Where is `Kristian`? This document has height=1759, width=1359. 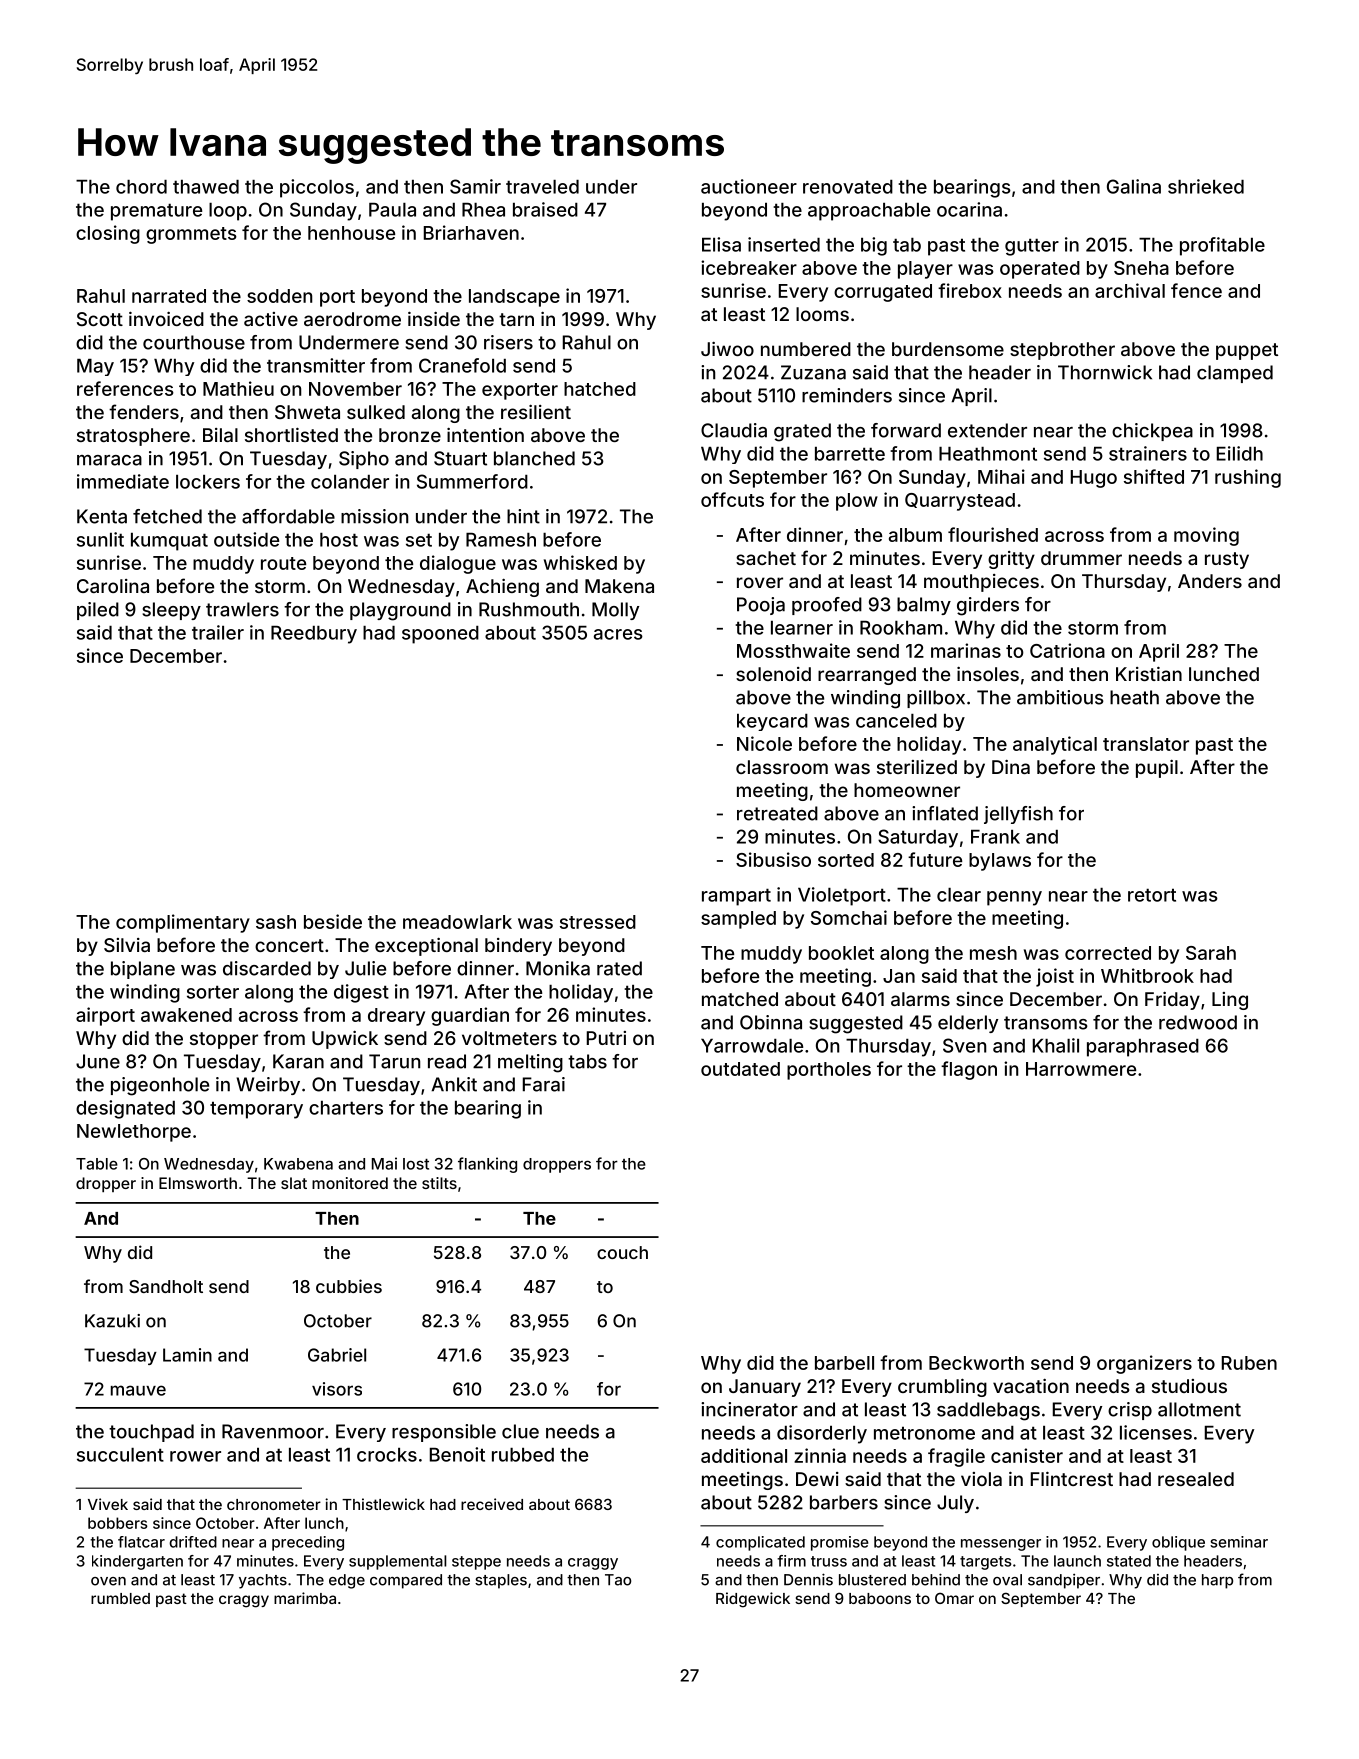
Kristian is located at coordinates (1149, 674).
